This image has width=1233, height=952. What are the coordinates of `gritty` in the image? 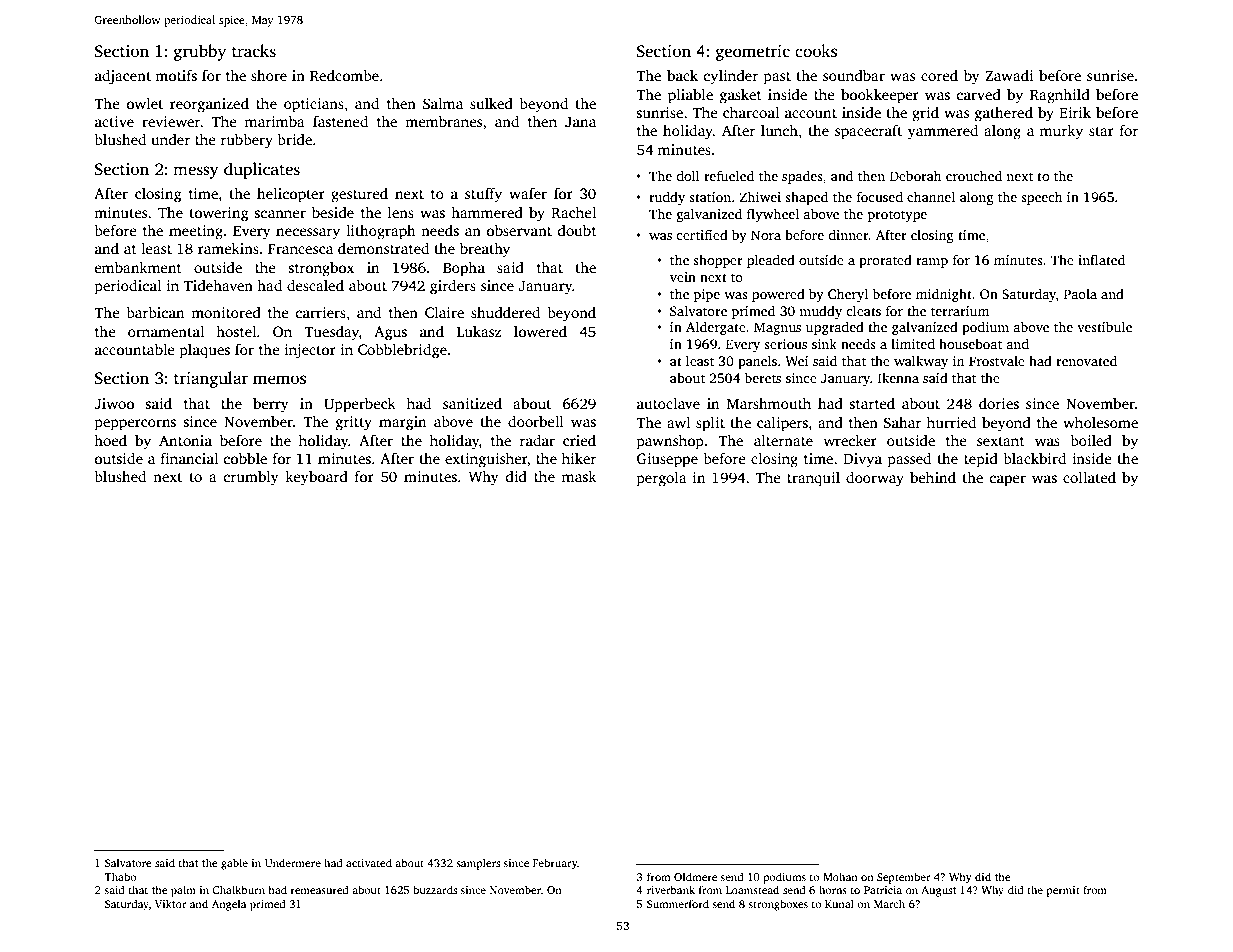 It's located at (354, 423).
